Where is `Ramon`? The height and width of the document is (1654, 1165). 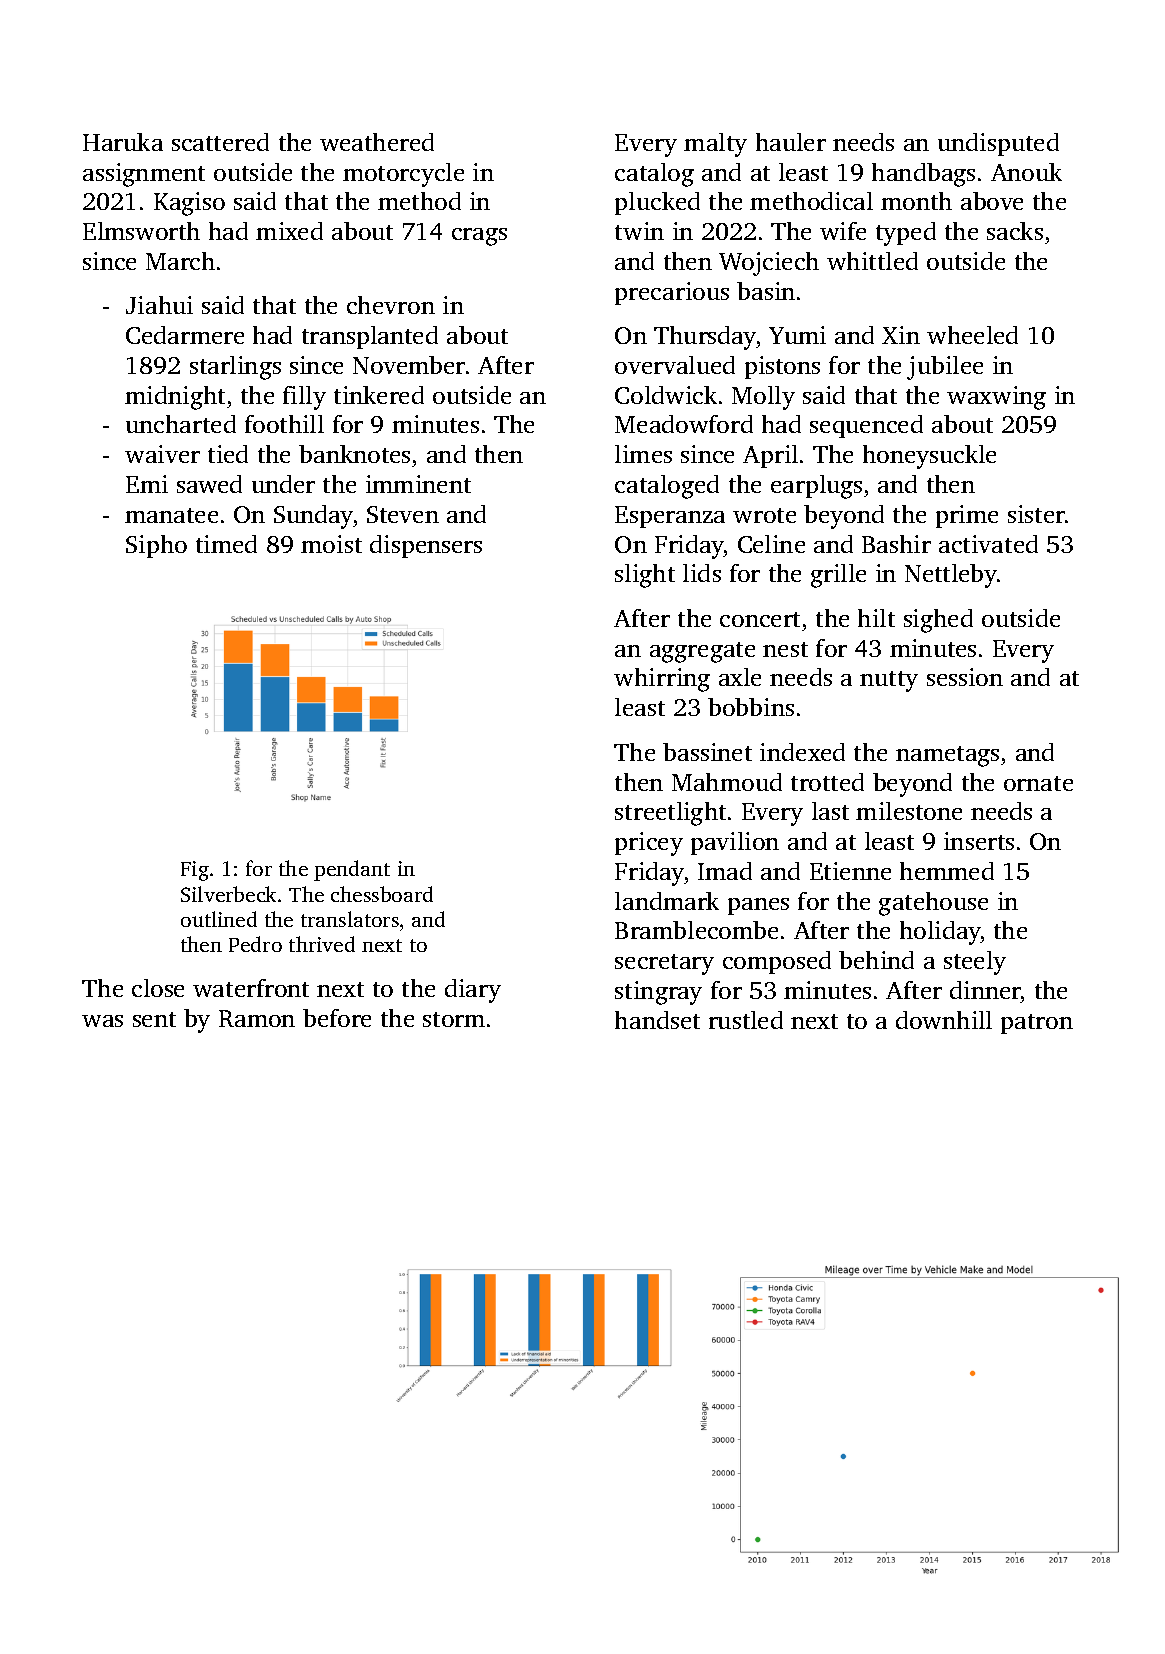
Ramon is located at coordinates (257, 1018).
